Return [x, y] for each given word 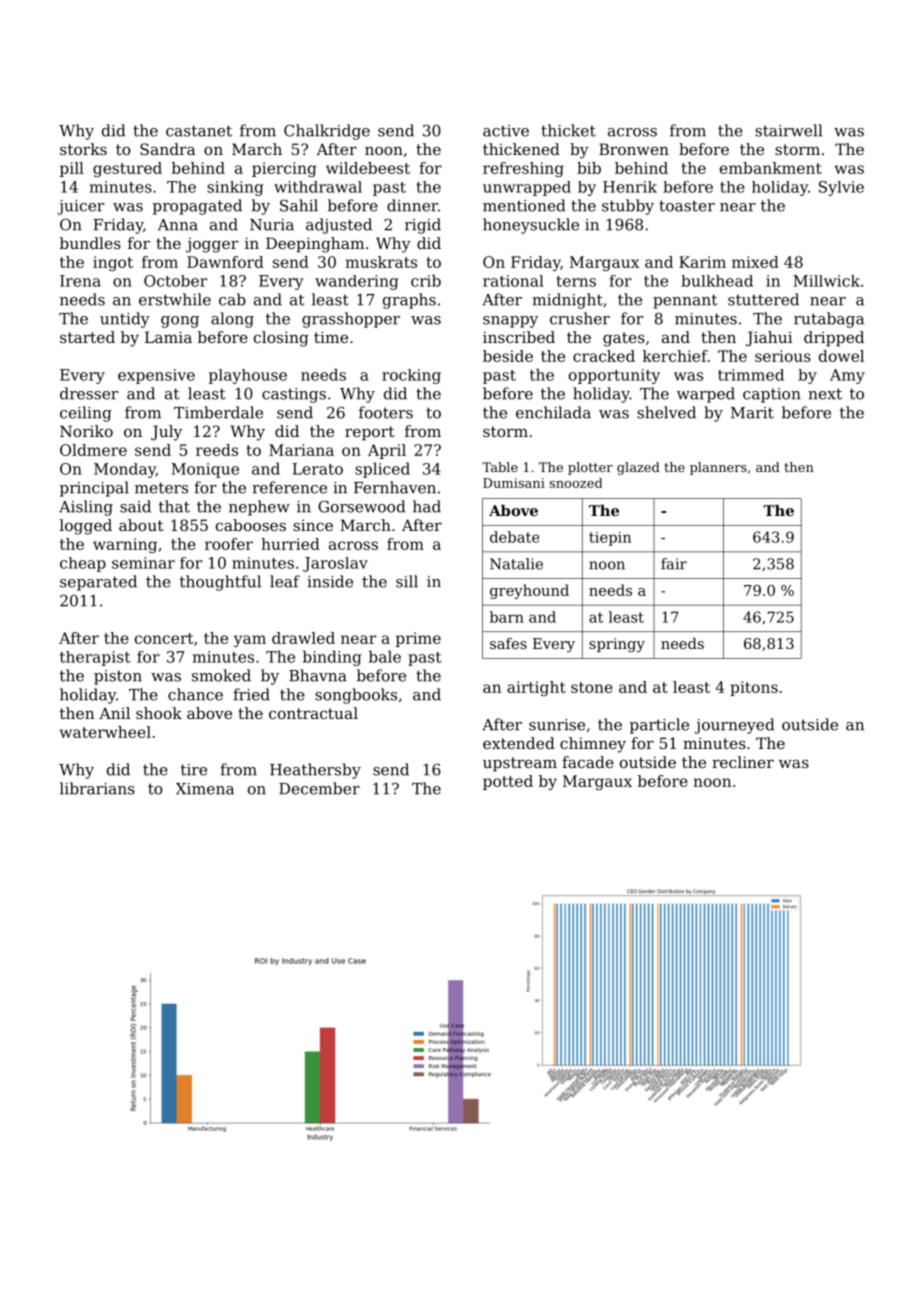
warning [125, 545]
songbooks [356, 696]
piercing [284, 169]
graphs [409, 301]
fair [674, 564]
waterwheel [105, 732]
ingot [113, 263]
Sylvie [841, 188]
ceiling [86, 414]
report [369, 433]
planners [718, 468]
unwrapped [527, 188]
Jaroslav [335, 564]
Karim [702, 262]
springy [617, 645]
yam [250, 641]
